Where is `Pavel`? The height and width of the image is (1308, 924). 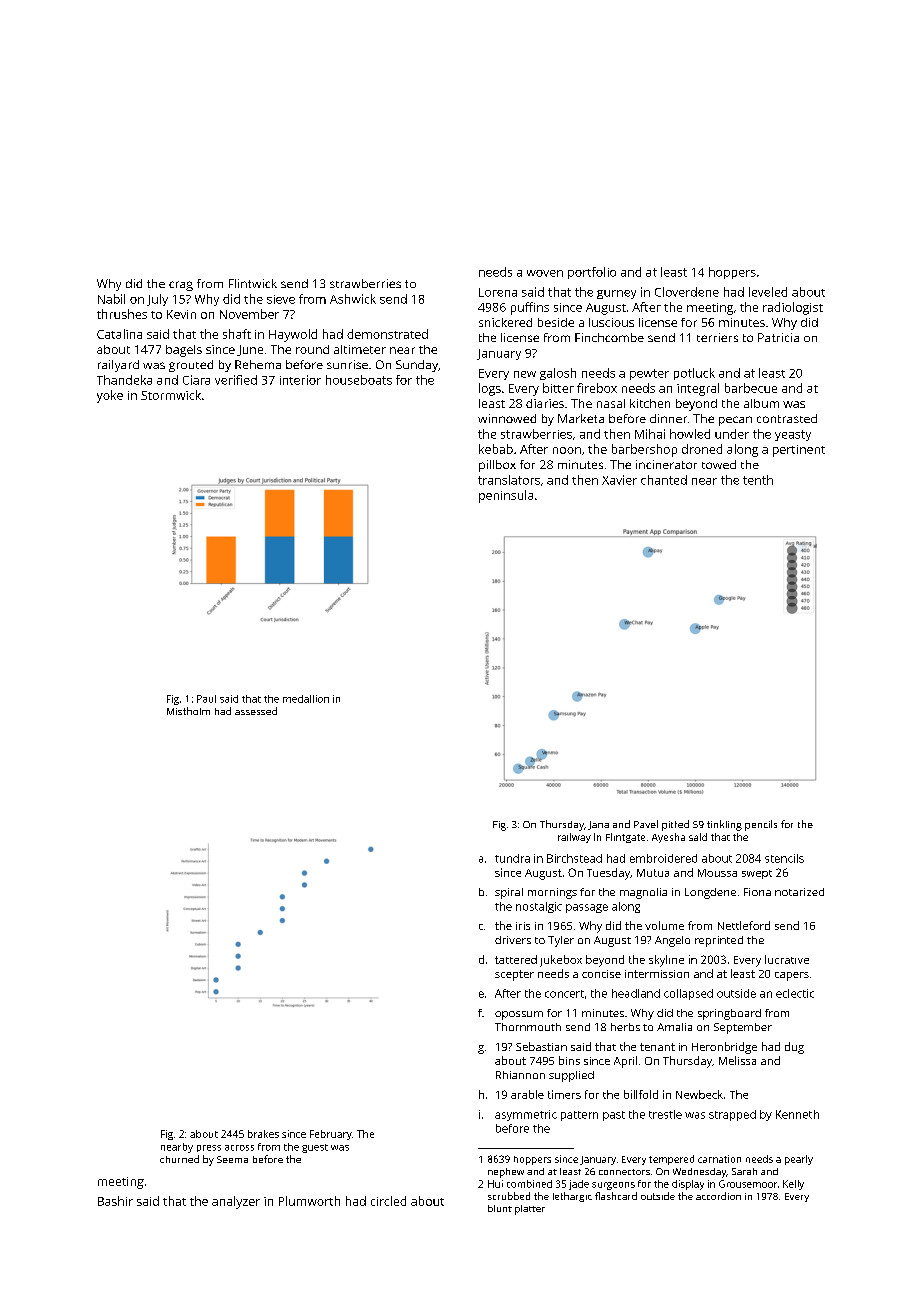
Pavel is located at coordinates (646, 824).
